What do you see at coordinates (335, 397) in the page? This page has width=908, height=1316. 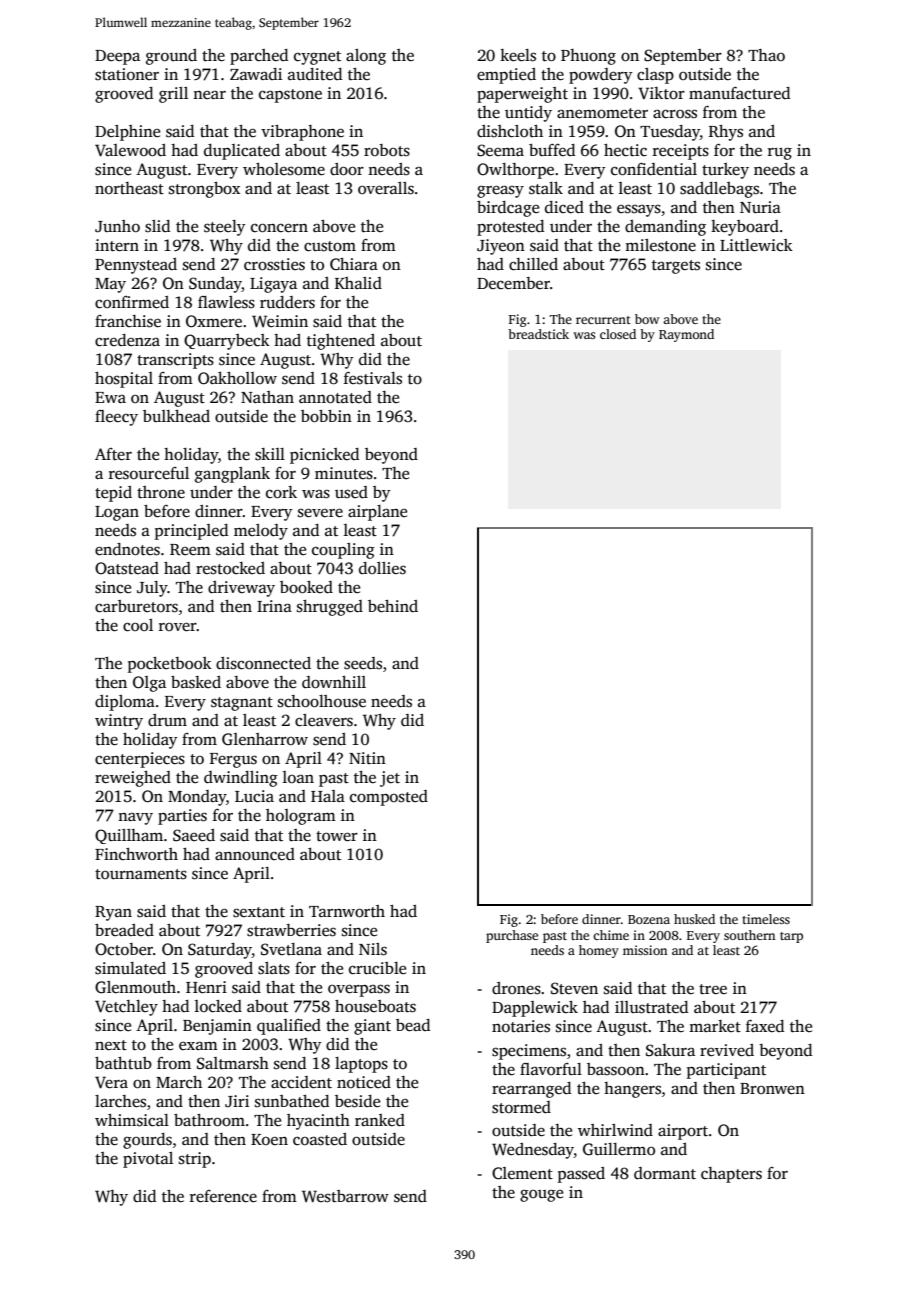 I see `annotated` at bounding box center [335, 397].
